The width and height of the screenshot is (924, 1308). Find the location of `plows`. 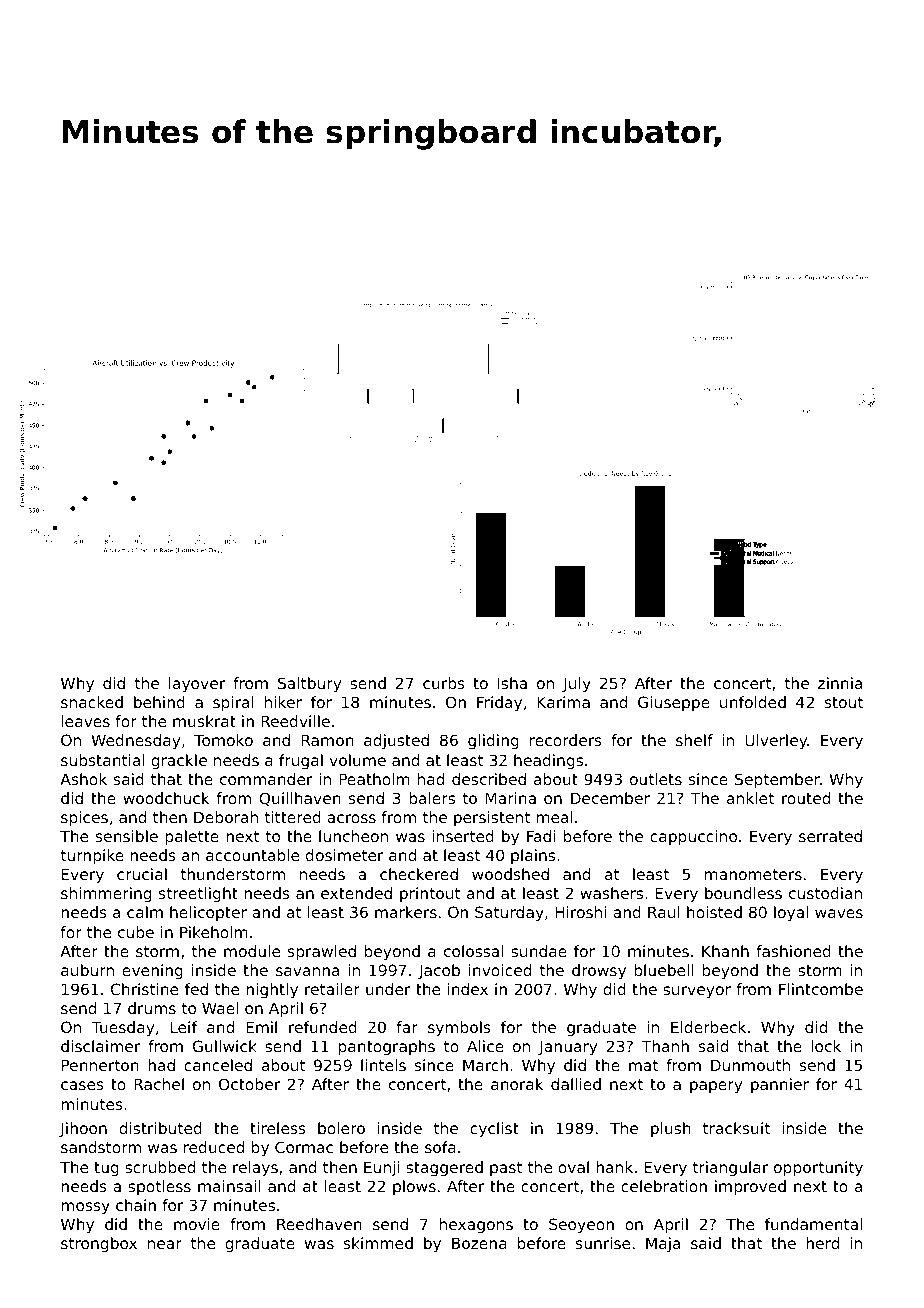

plows is located at coordinates (414, 1187).
